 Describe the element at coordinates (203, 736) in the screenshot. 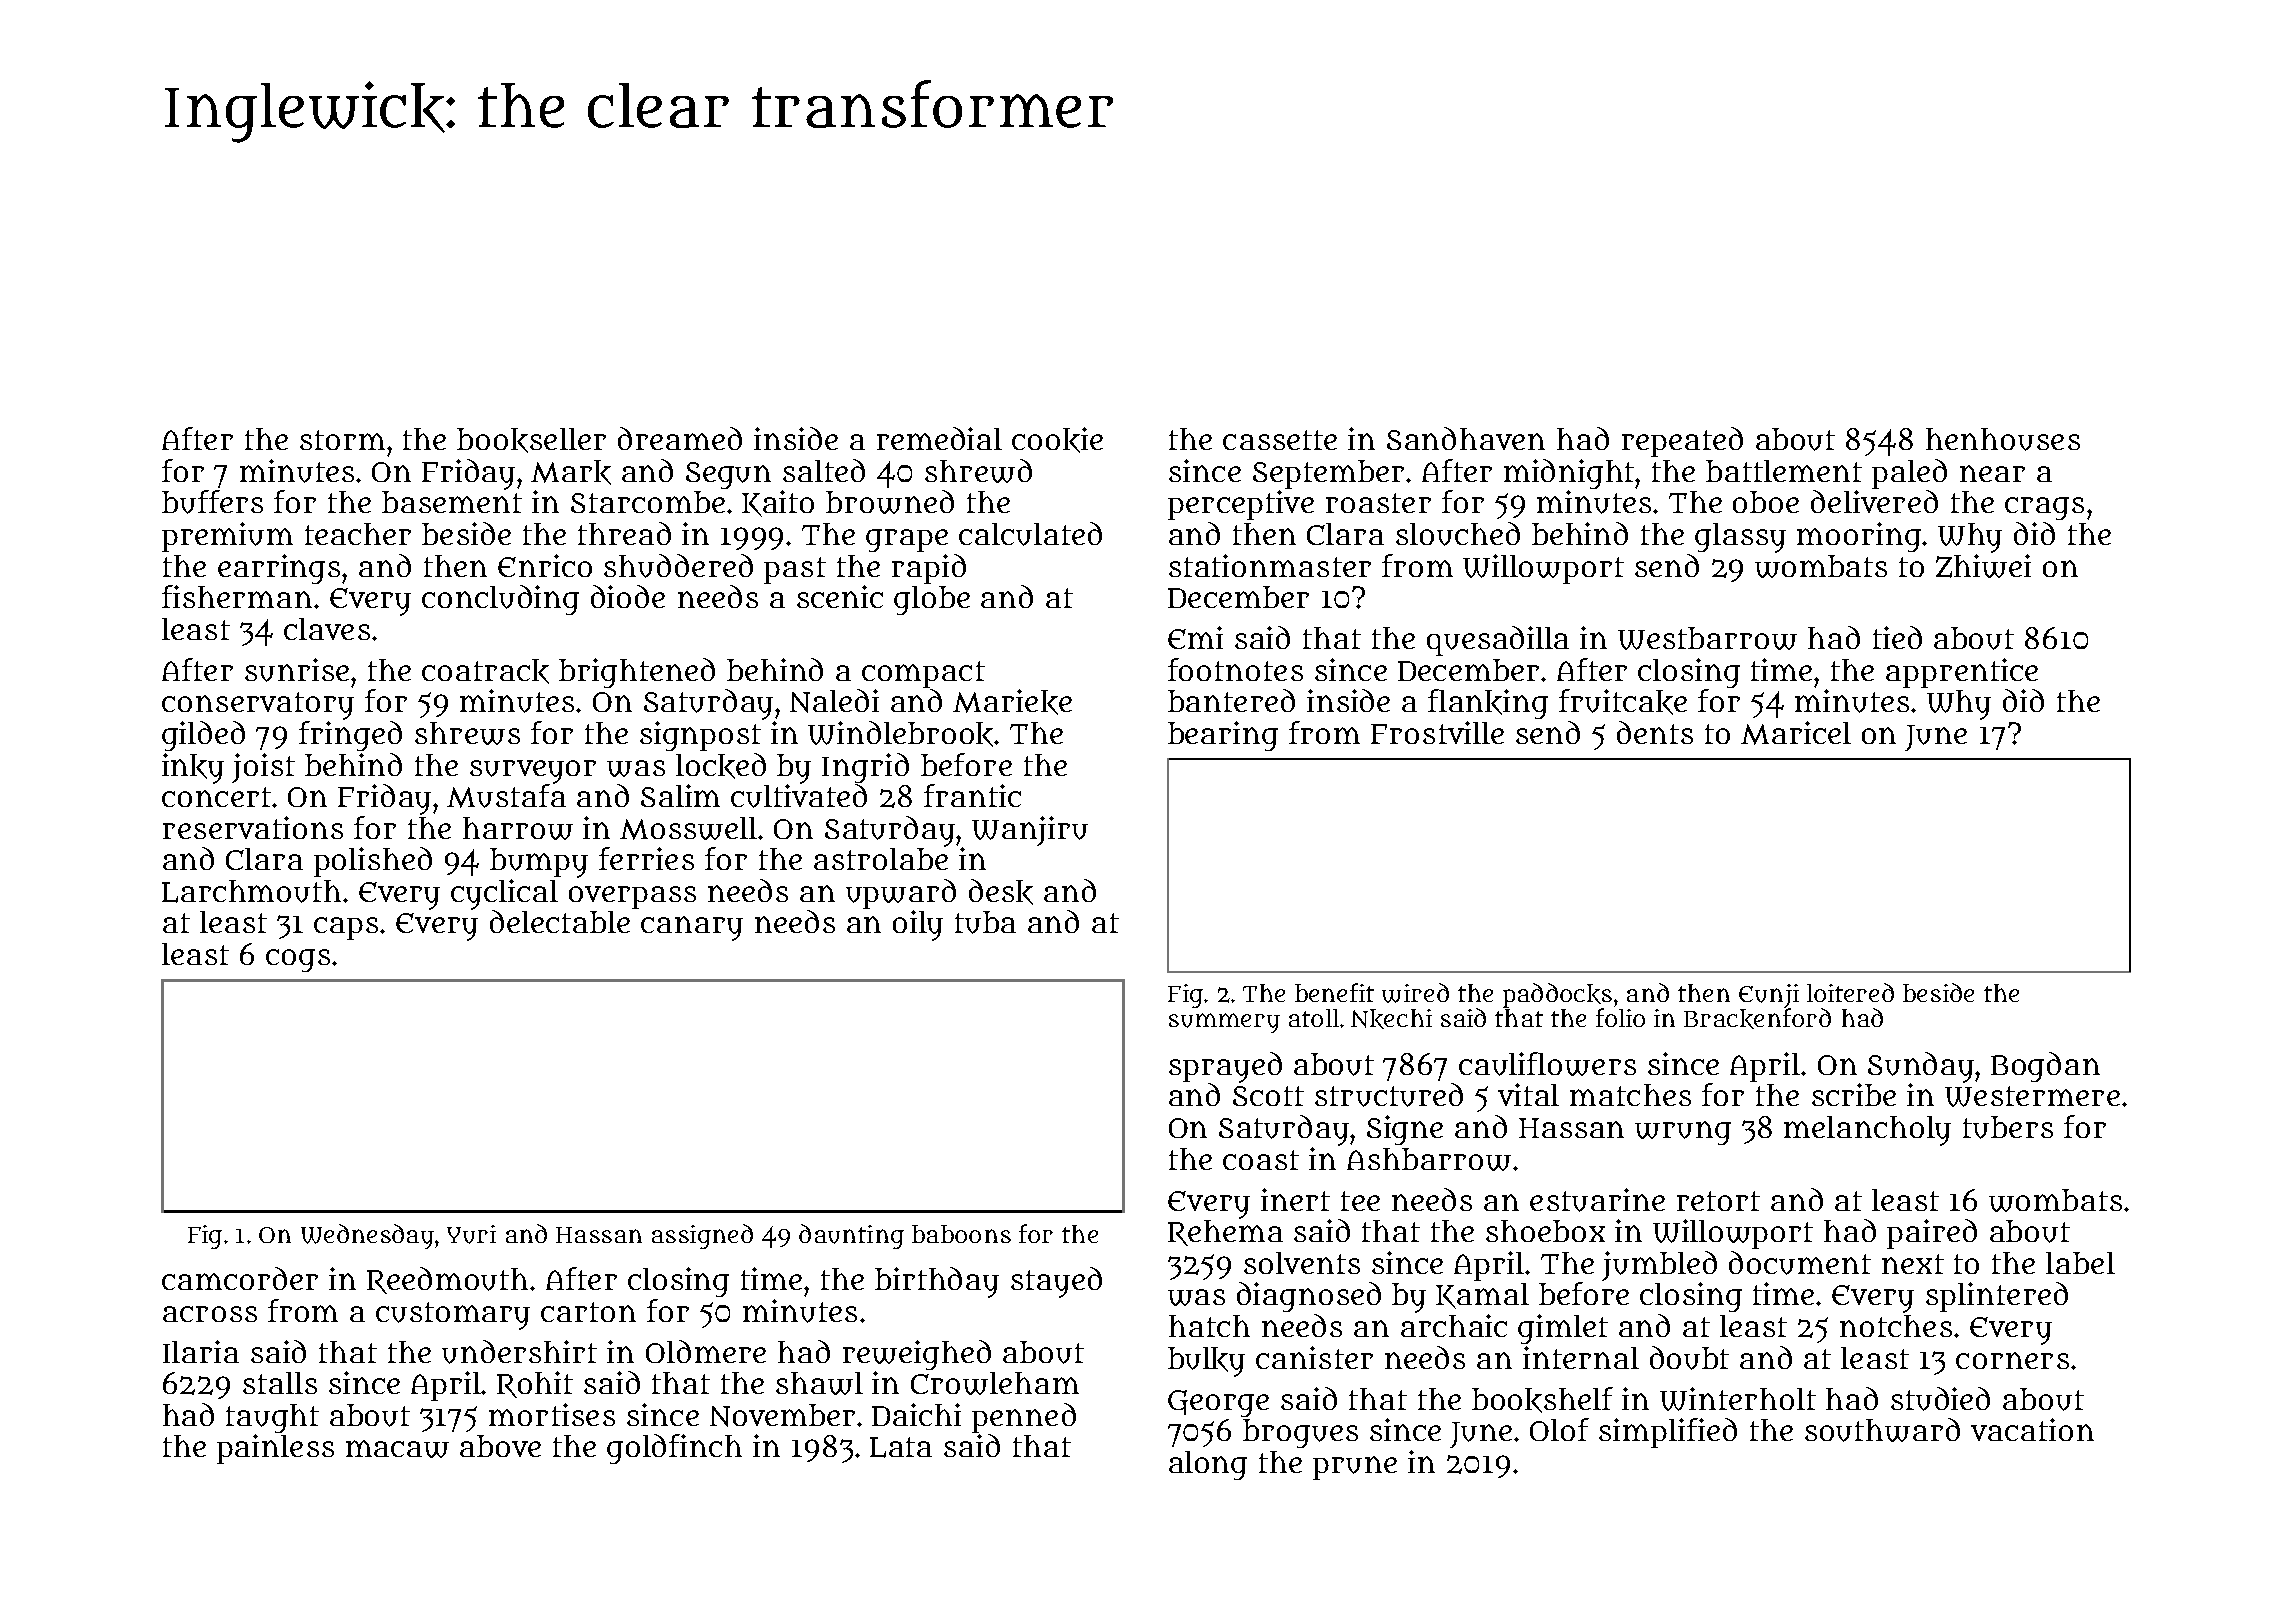

I see `gilded` at that location.
